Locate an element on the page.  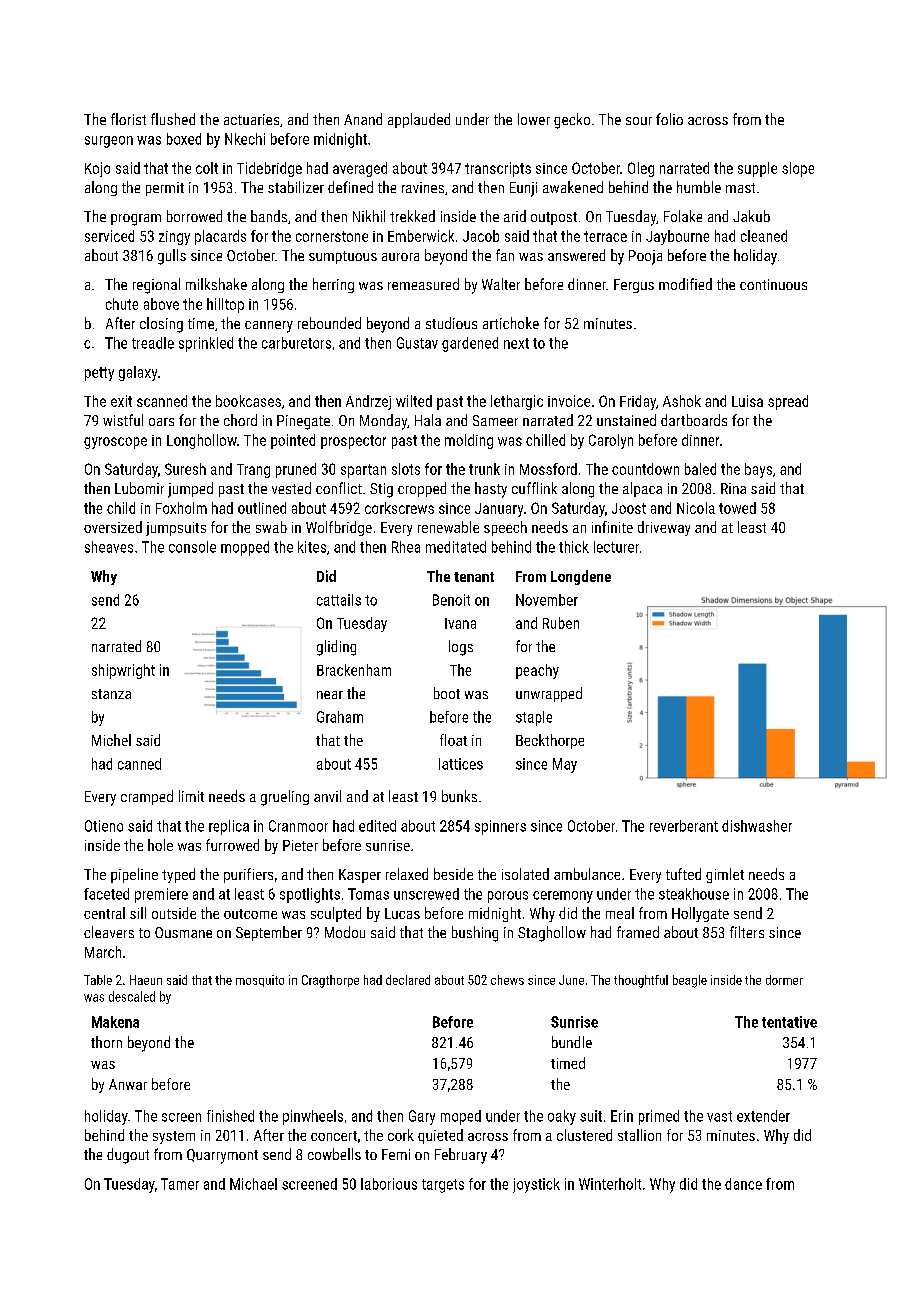
Benoit is located at coordinates (451, 600).
